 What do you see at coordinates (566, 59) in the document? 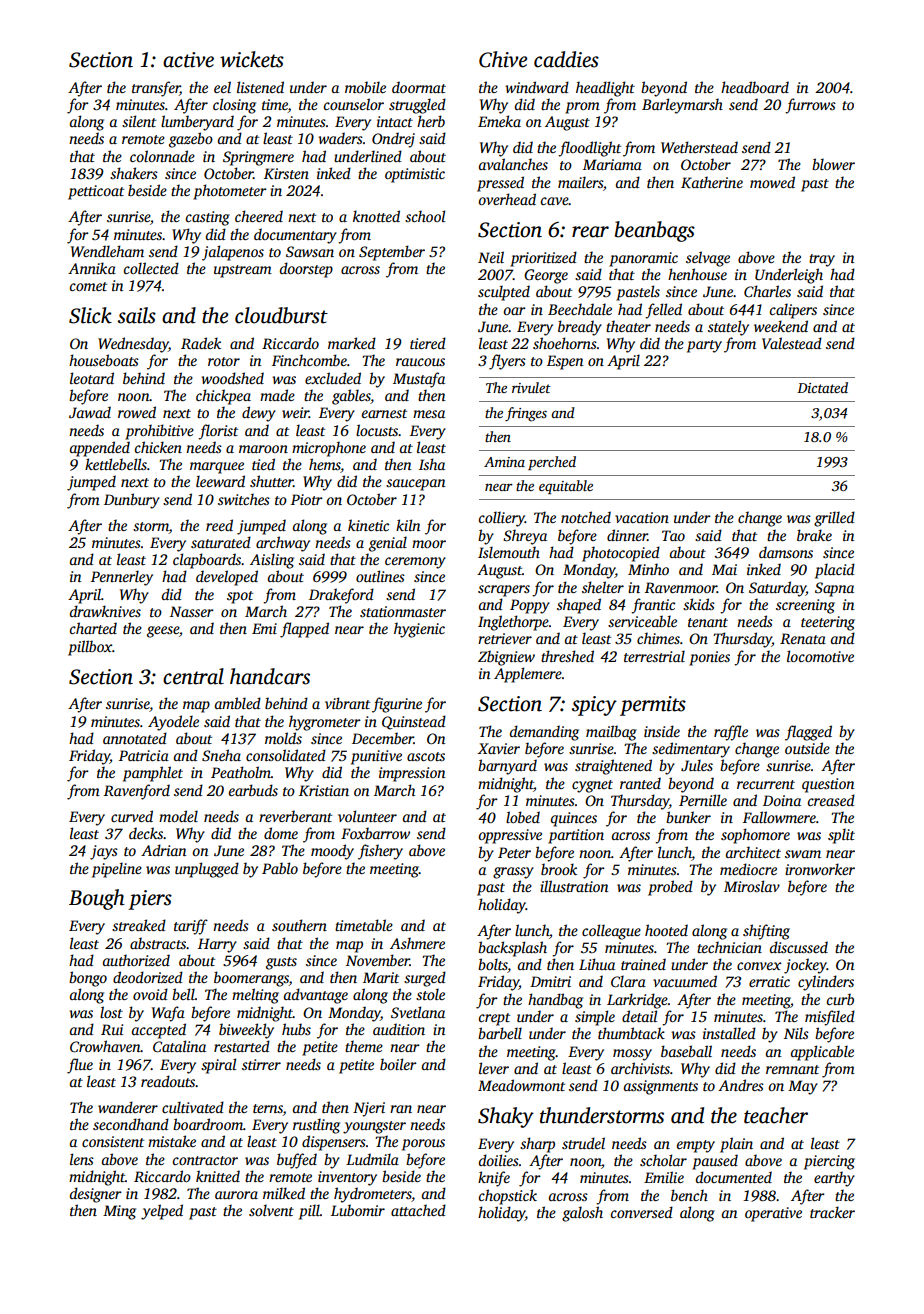
I see `caddies` at bounding box center [566, 59].
